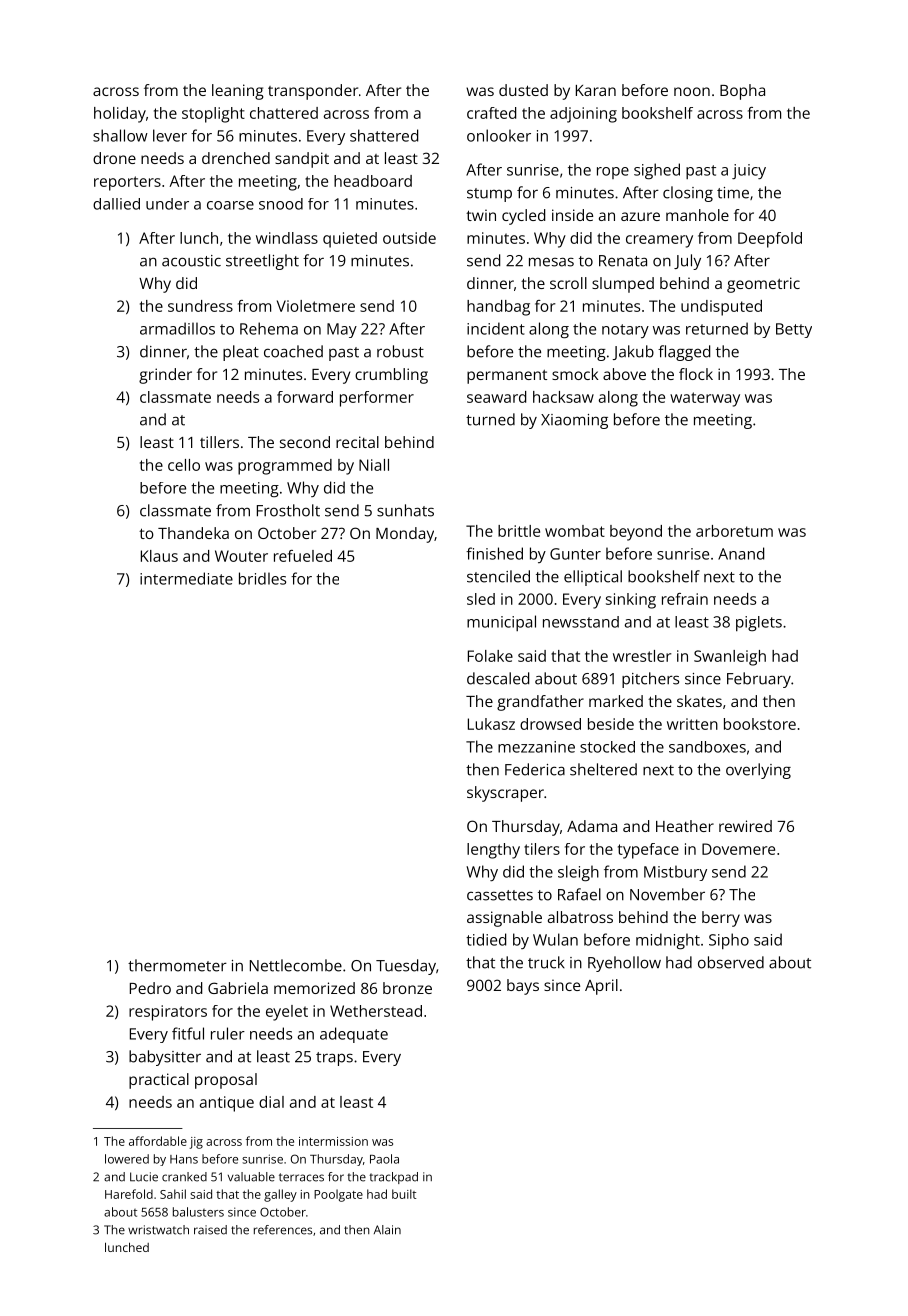 This screenshot has width=908, height=1316. What do you see at coordinates (696, 374) in the screenshot?
I see `flock` at bounding box center [696, 374].
